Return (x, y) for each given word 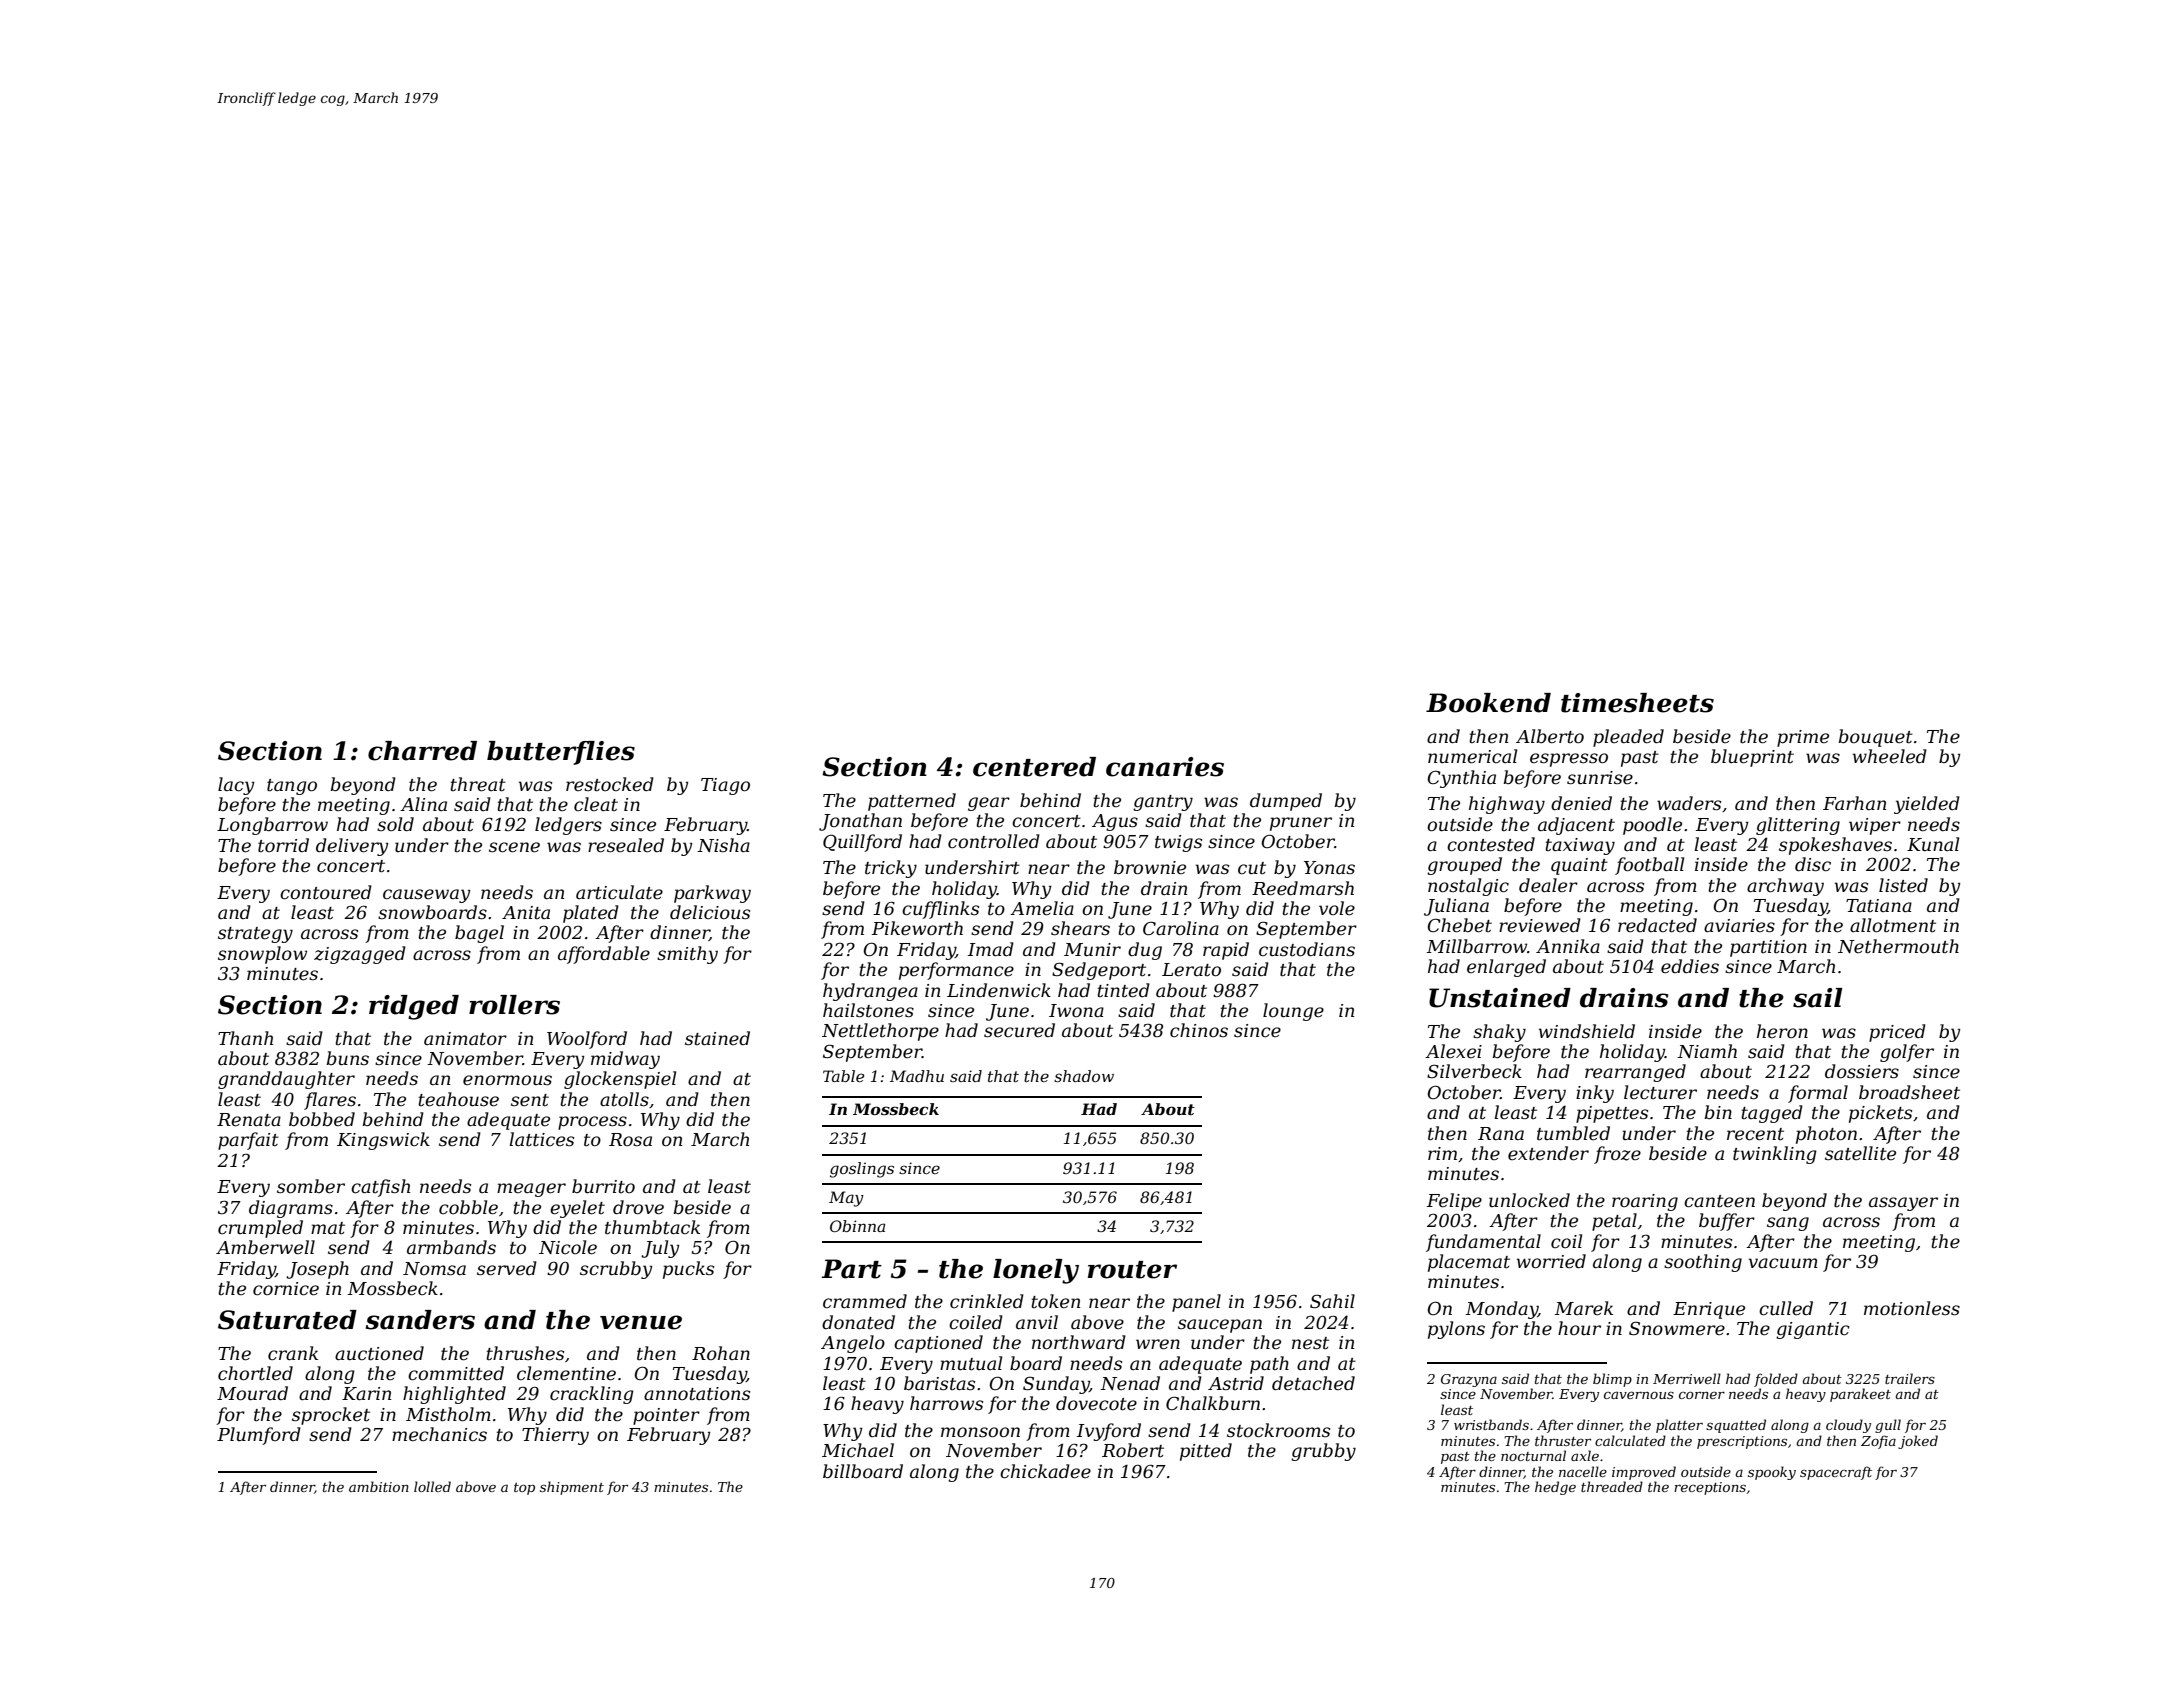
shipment (572, 1488)
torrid (283, 845)
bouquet (1876, 738)
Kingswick (383, 1141)
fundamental (1483, 1243)
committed (456, 1373)
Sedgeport (1099, 971)
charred (422, 751)
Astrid (1236, 1383)
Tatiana (1879, 905)
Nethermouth (1898, 946)
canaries (1165, 767)
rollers (514, 1005)
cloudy (1848, 1426)
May (846, 1199)
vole (1337, 908)
